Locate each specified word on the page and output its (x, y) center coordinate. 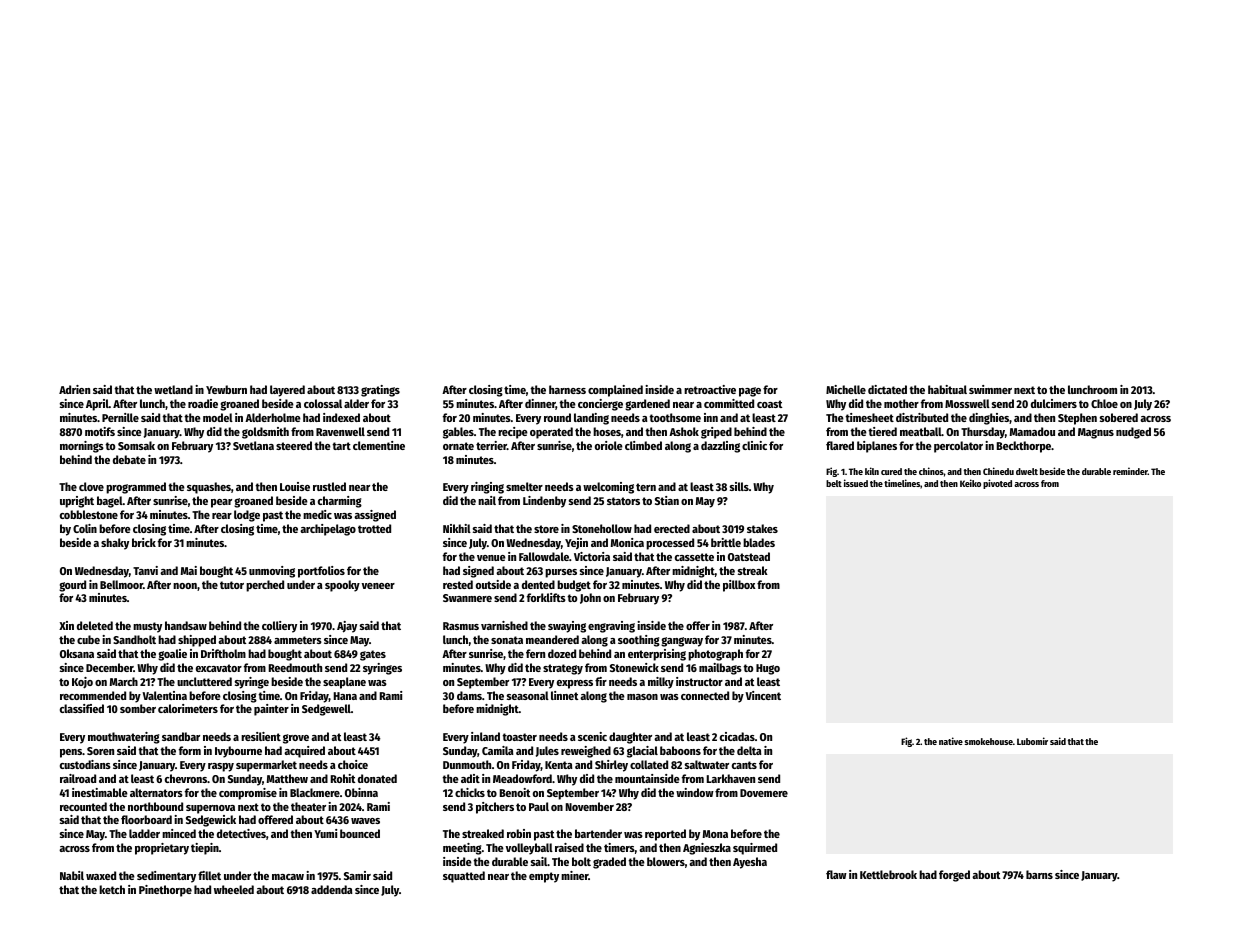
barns (1039, 874)
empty (544, 877)
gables (458, 433)
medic (317, 514)
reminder (1130, 471)
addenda (332, 889)
